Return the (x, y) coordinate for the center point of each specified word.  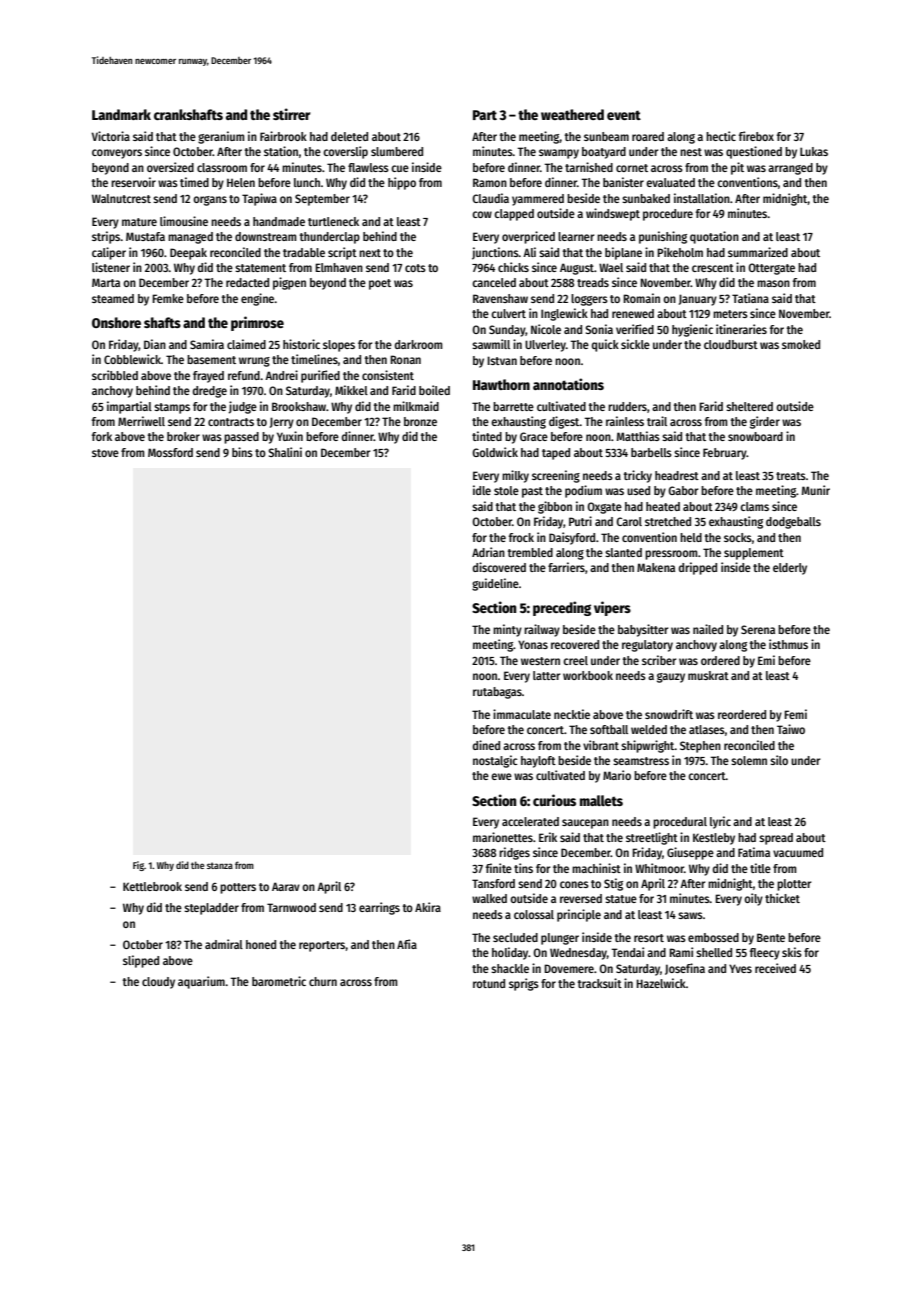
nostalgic (495, 761)
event (624, 115)
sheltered (749, 406)
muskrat (708, 675)
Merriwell (141, 421)
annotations (568, 384)
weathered (572, 114)
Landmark (121, 114)
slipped (141, 961)
